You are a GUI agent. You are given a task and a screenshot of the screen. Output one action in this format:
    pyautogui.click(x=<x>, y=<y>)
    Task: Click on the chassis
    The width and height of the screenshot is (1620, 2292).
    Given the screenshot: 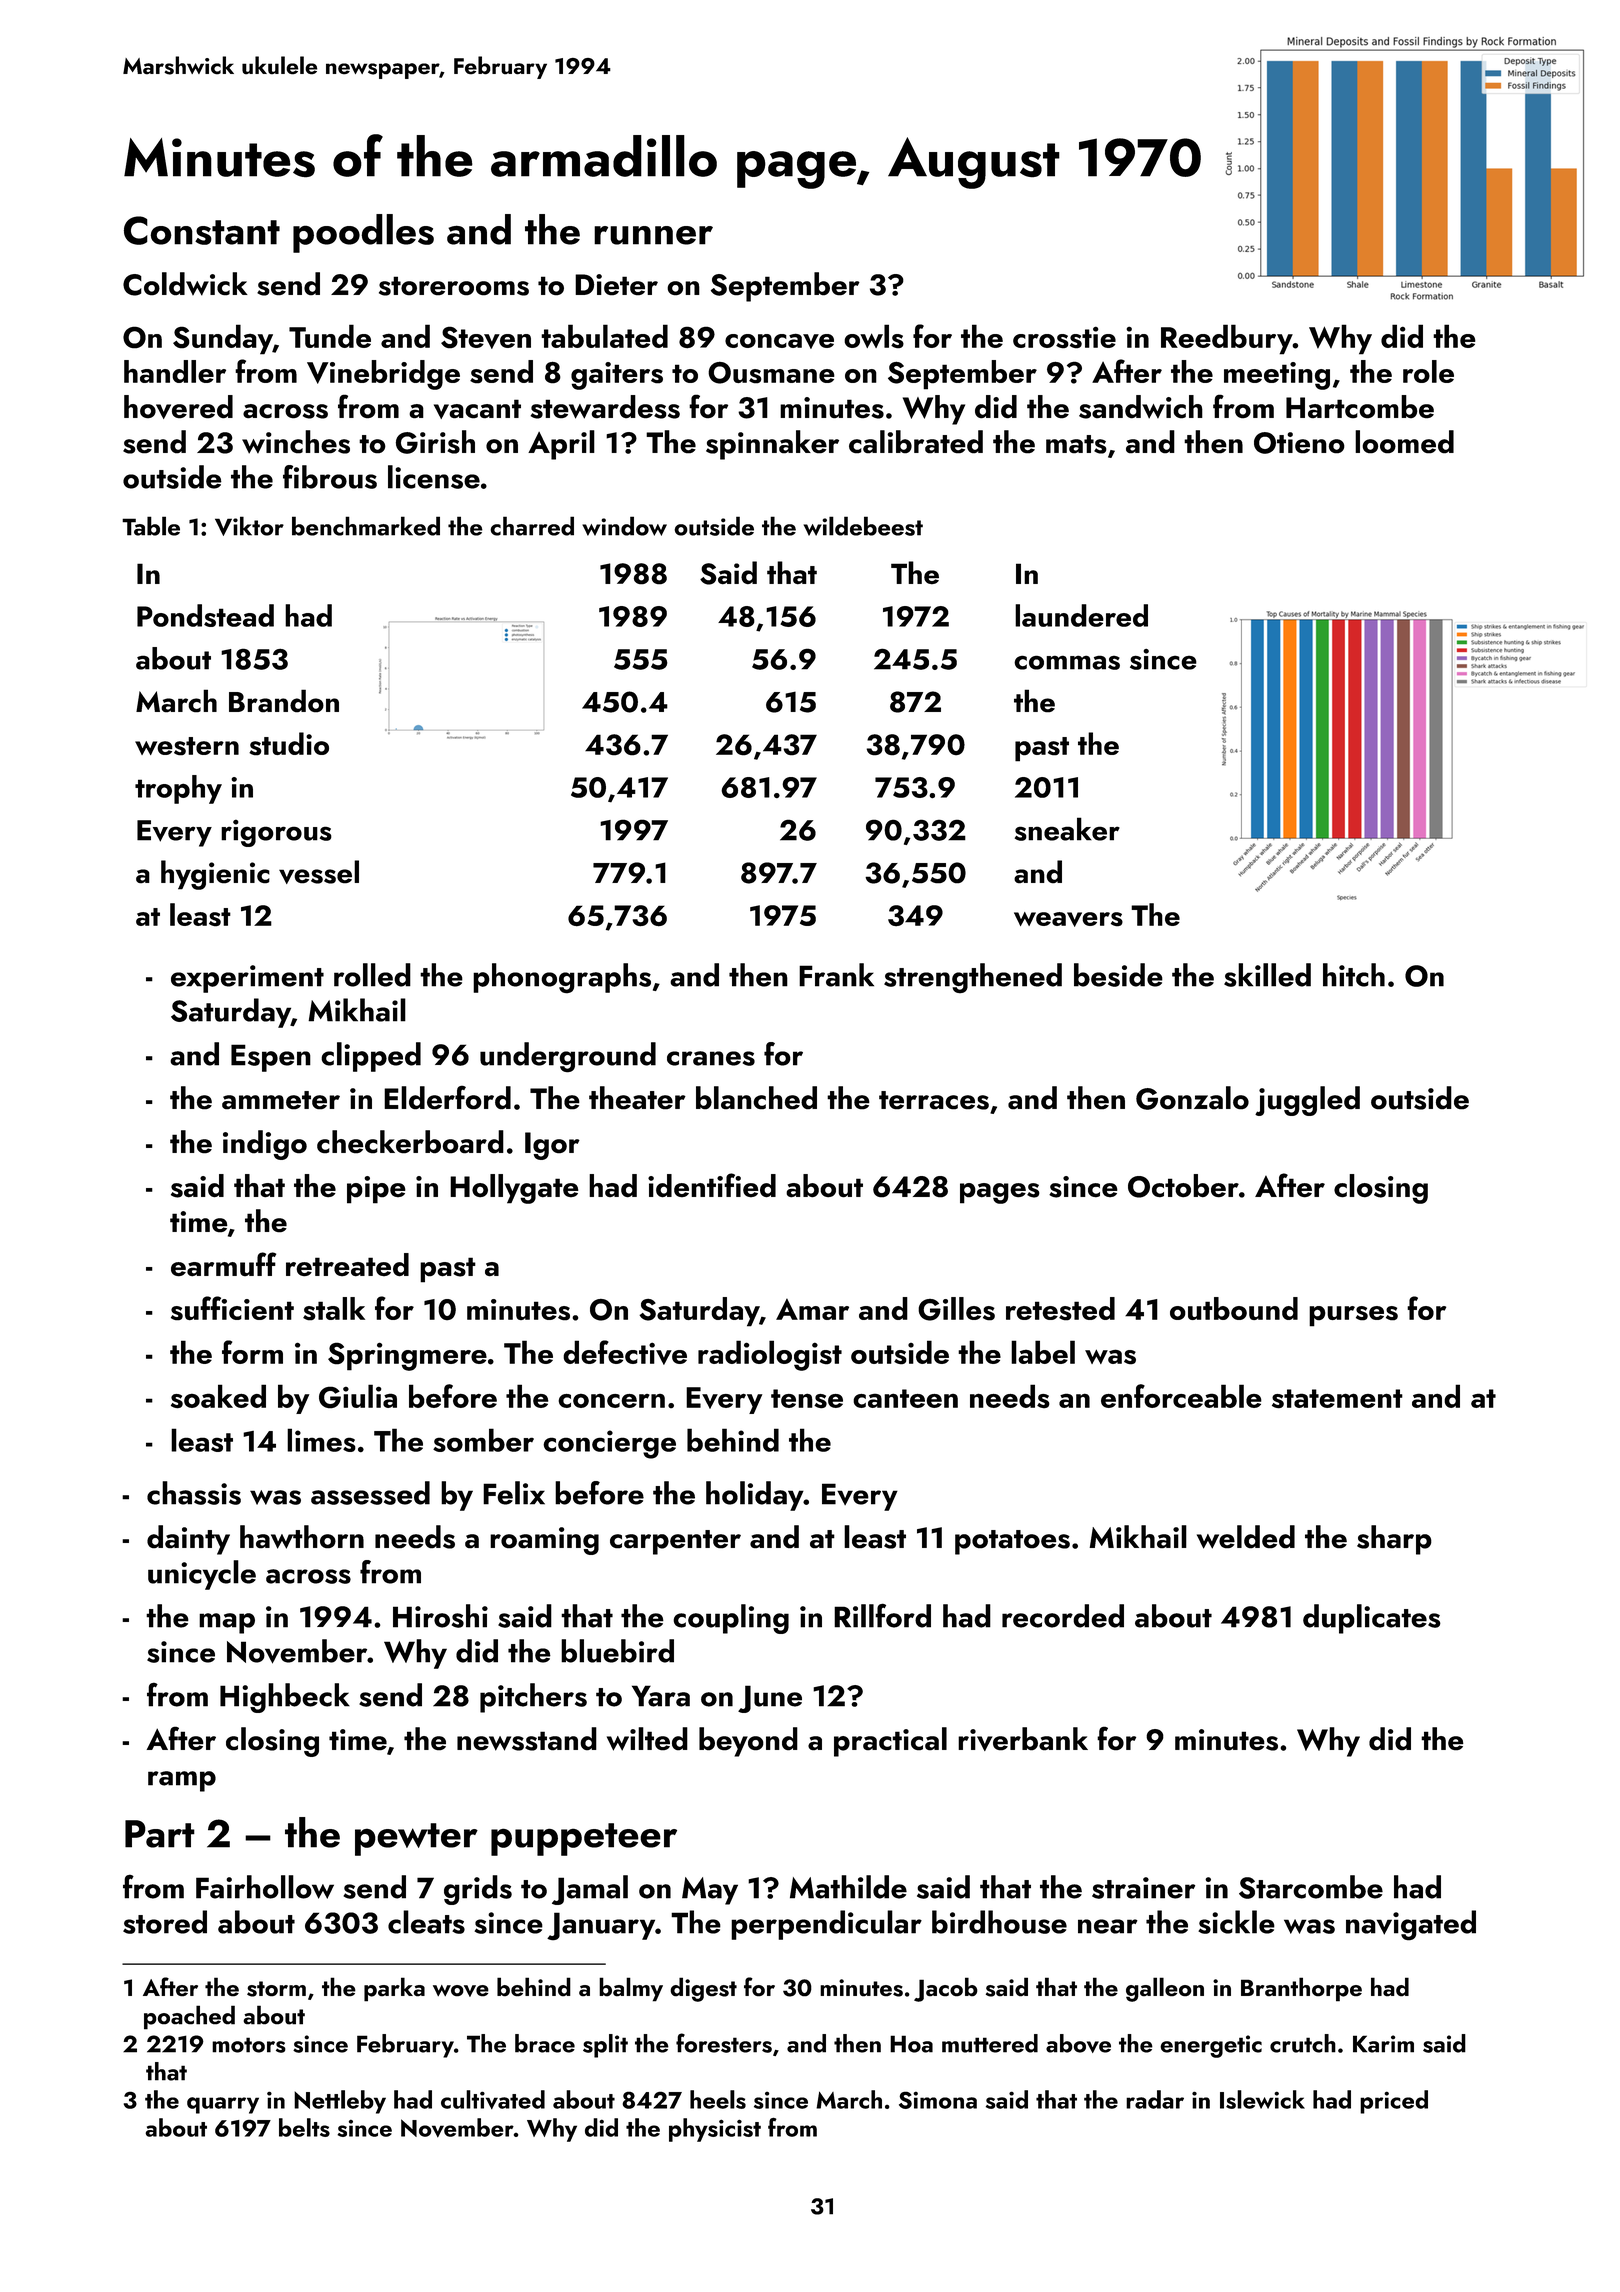 What is the action you would take?
    pyautogui.click(x=194, y=1493)
